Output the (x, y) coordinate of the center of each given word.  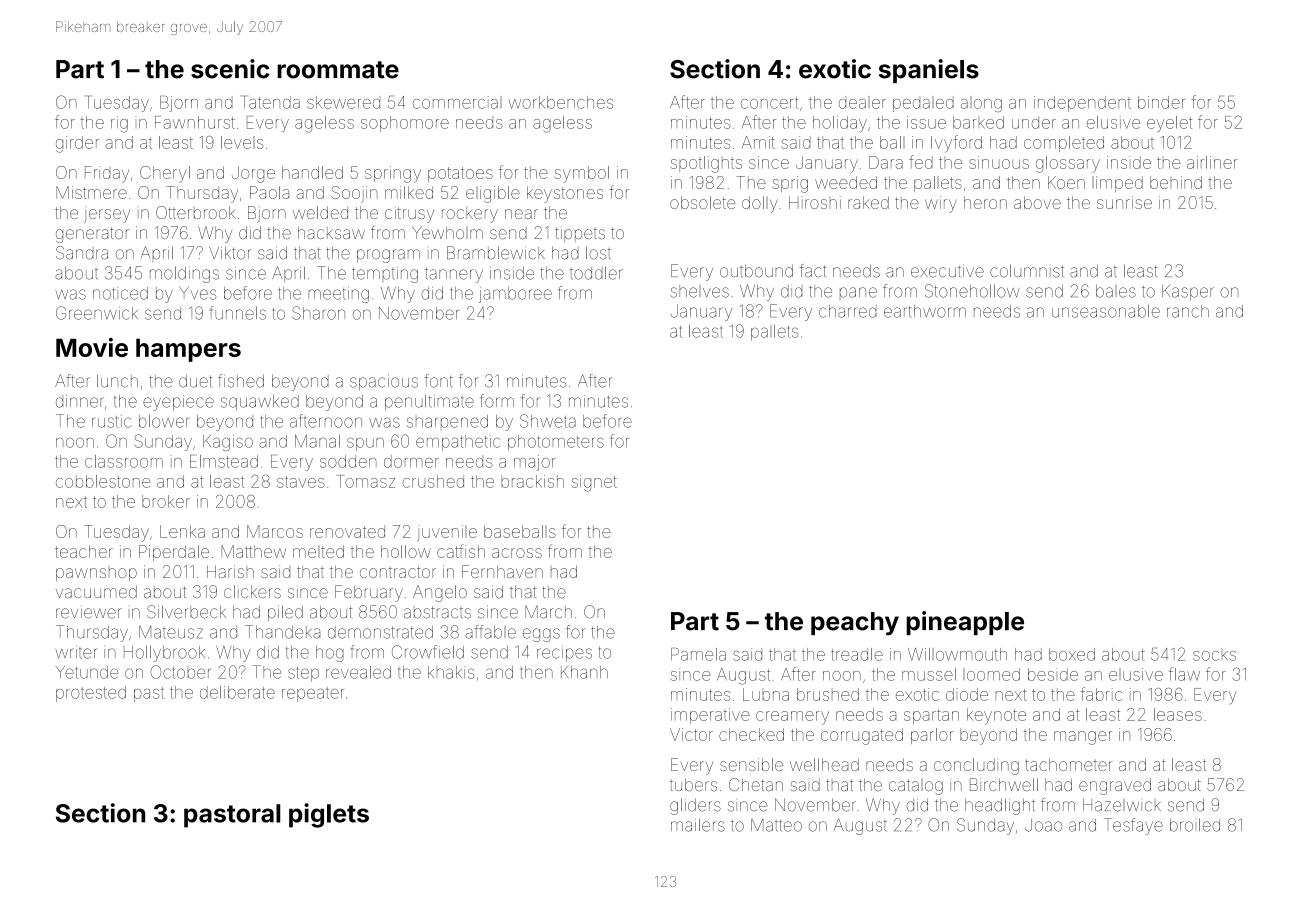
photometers (556, 443)
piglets (329, 815)
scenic (230, 69)
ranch (1188, 311)
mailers (698, 825)
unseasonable (1106, 311)
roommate (338, 70)
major (534, 463)
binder (1161, 102)
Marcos (275, 531)
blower (164, 421)
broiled (1195, 825)
